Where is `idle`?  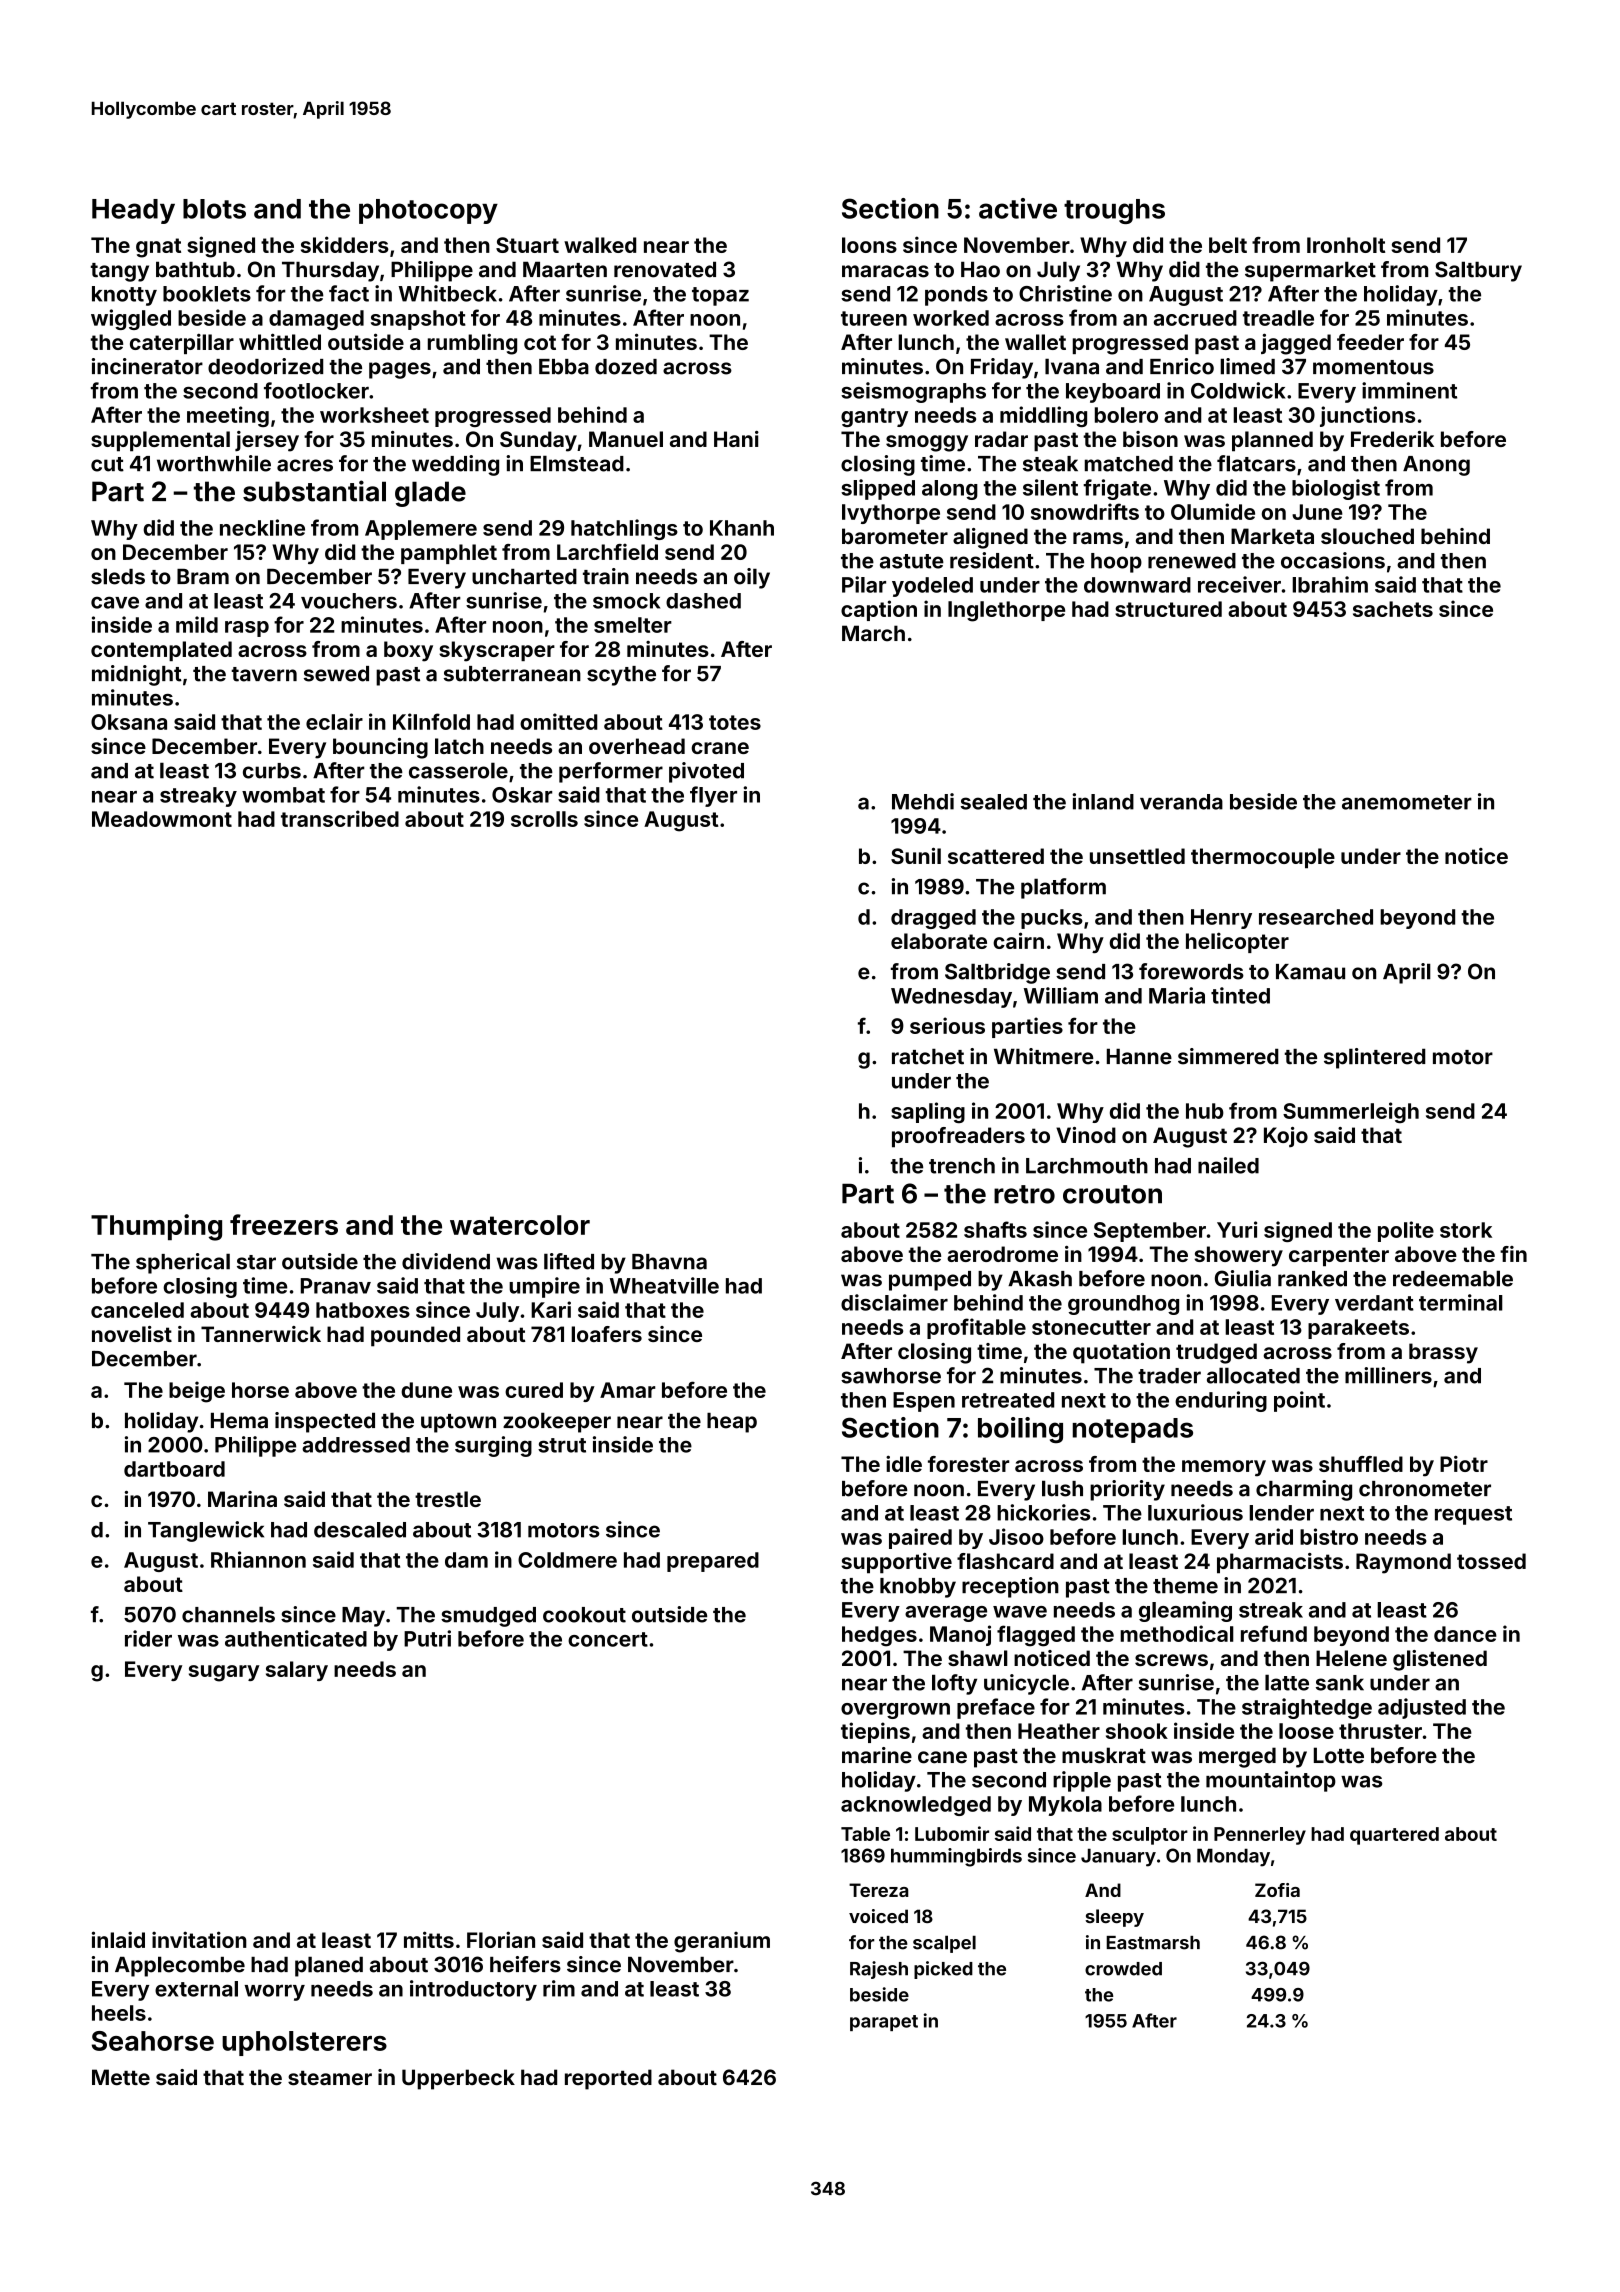
idle is located at coordinates (904, 1463).
